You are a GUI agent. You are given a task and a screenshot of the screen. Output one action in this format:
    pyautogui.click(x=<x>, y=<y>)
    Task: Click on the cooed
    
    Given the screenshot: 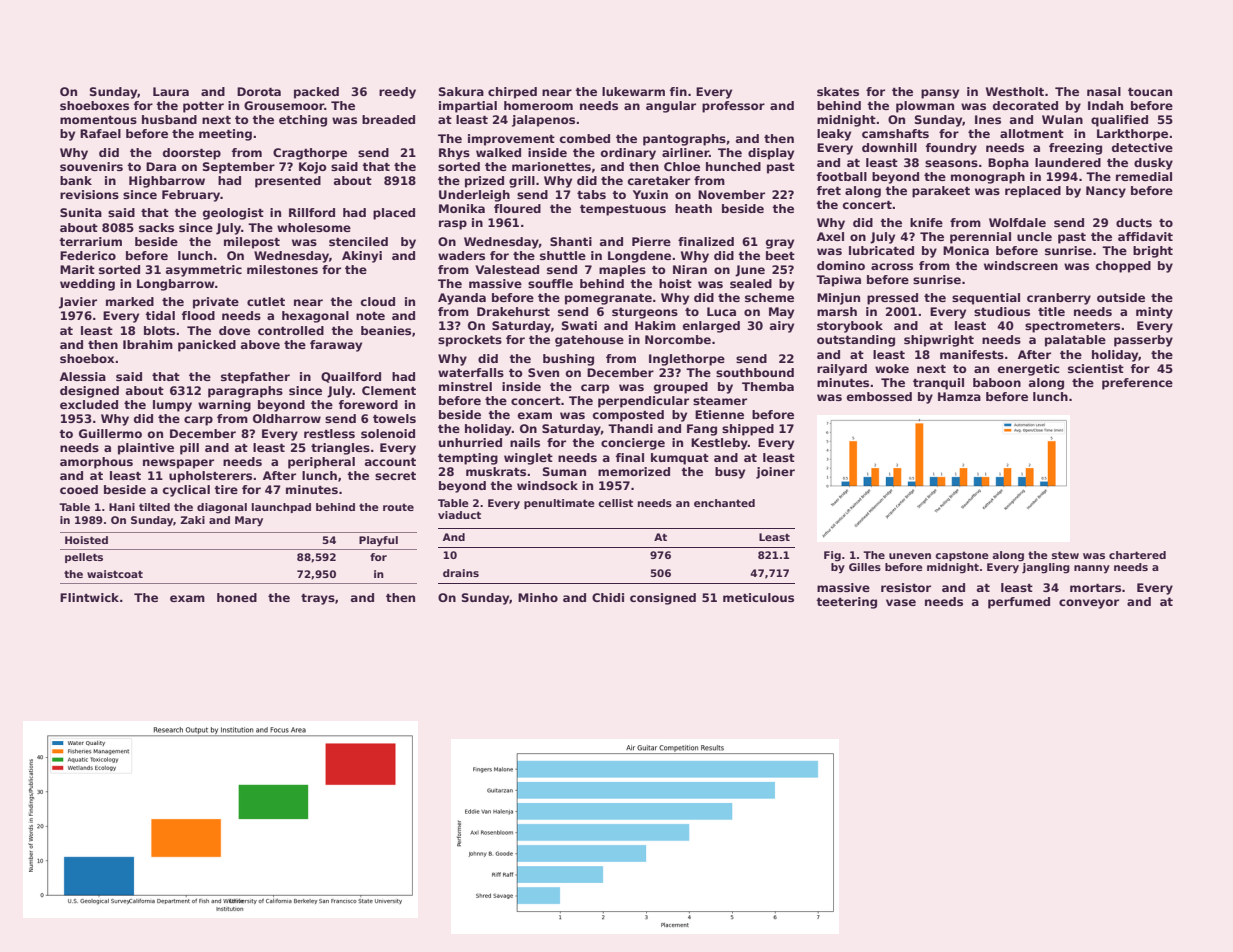 What is the action you would take?
    pyautogui.click(x=79, y=489)
